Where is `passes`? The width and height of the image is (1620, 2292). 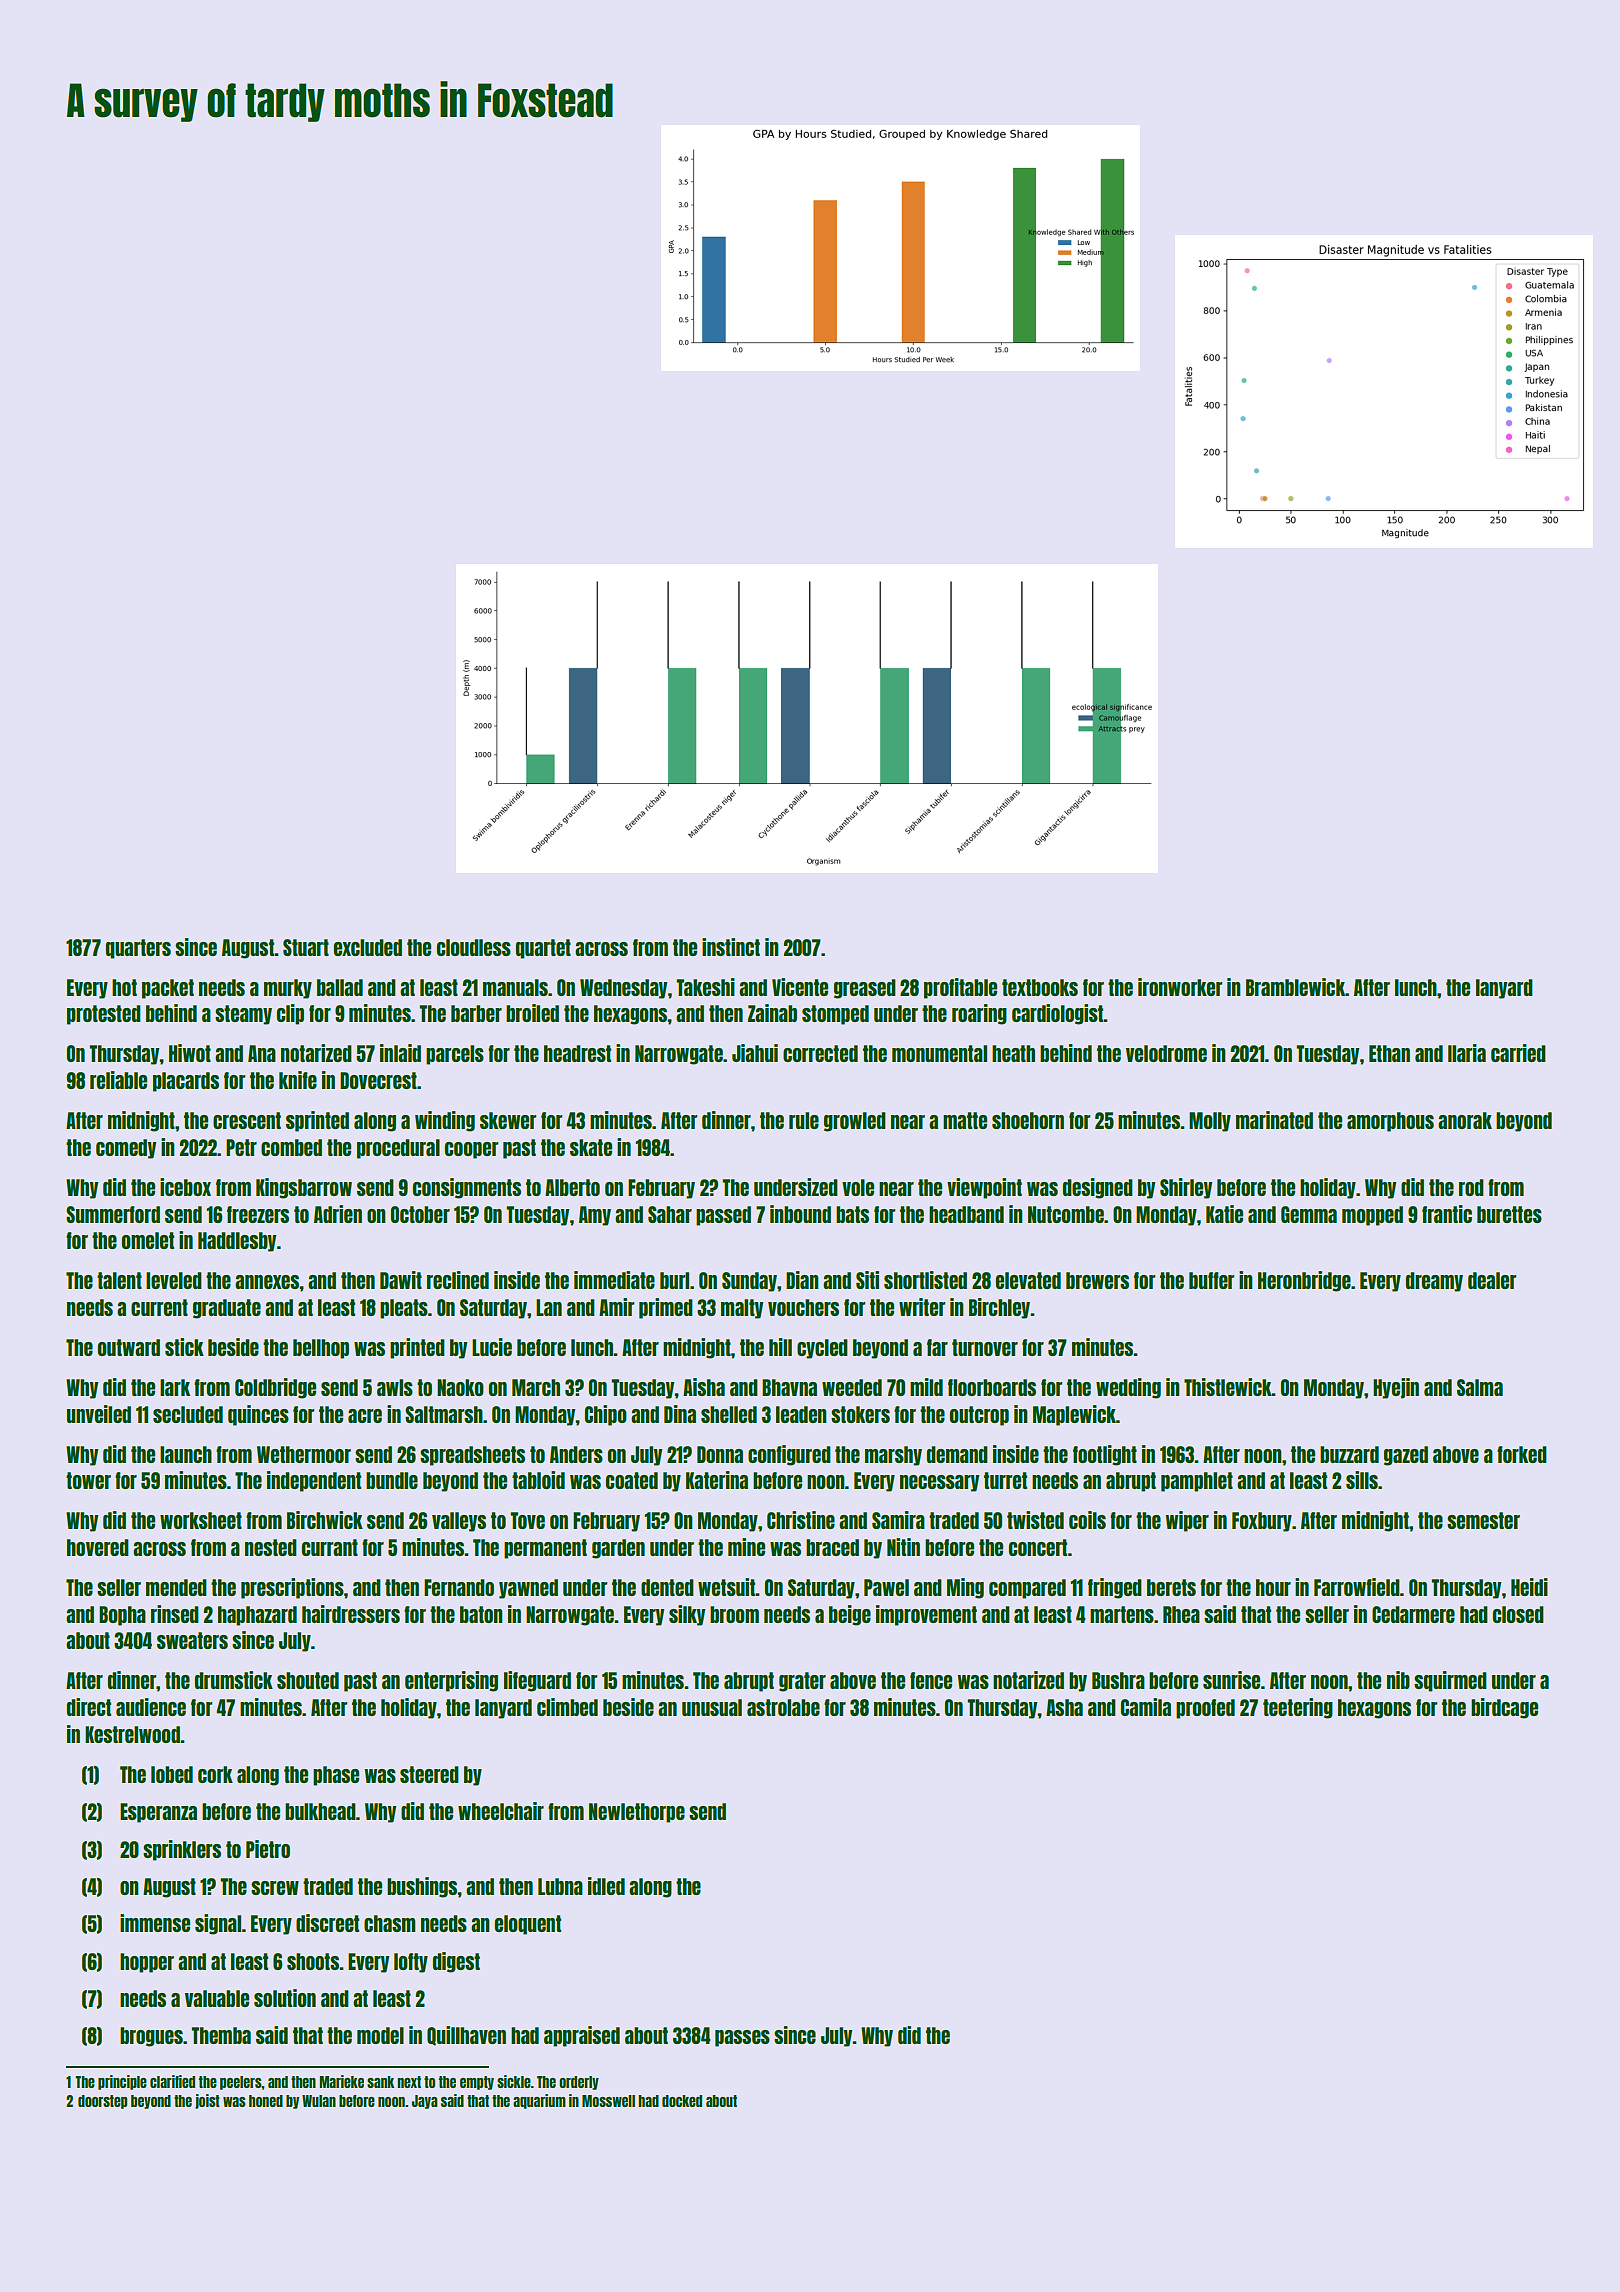
passes is located at coordinates (742, 2038).
